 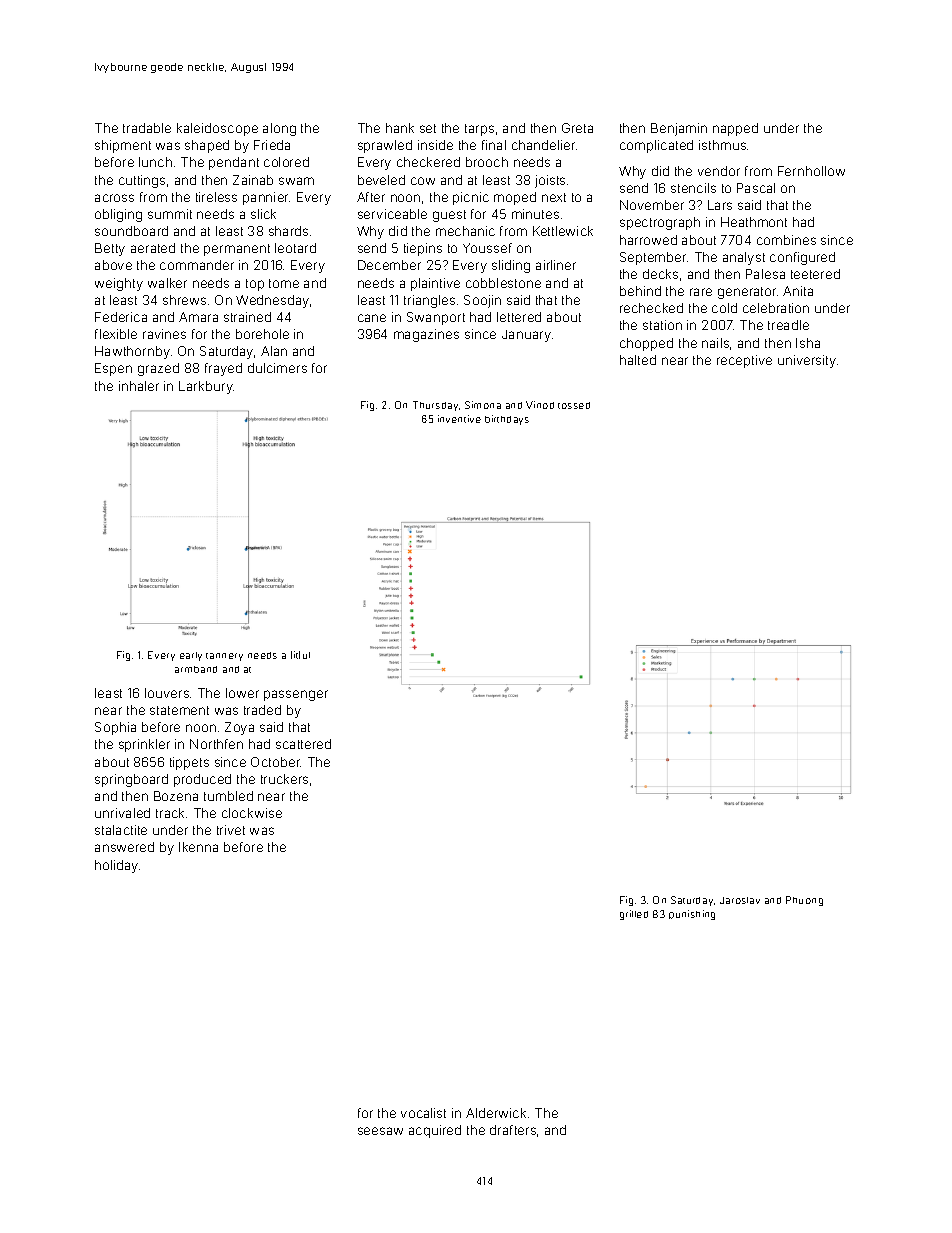 I want to click on inventive, so click(x=459, y=419).
